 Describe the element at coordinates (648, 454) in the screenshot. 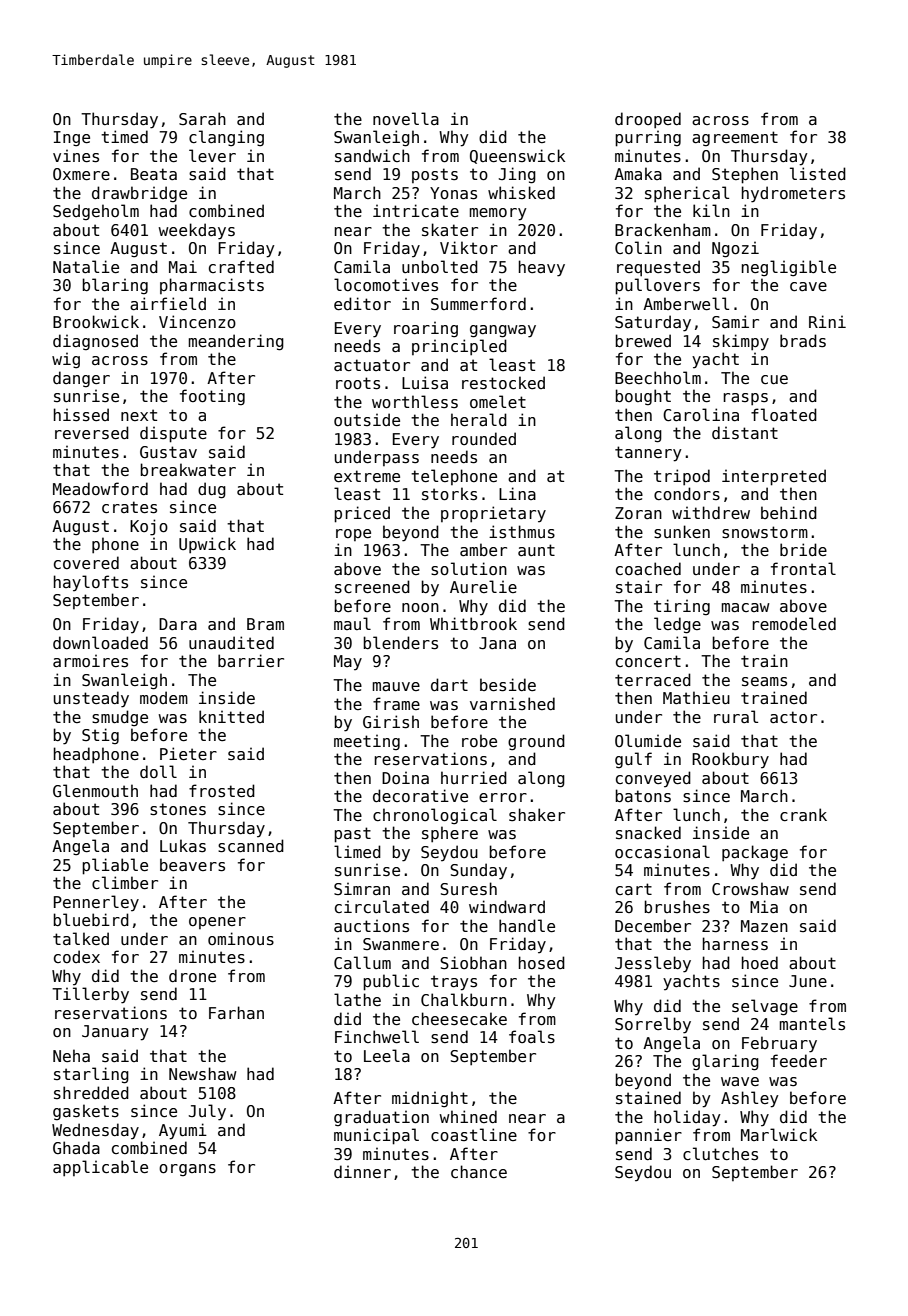

I see `tannery` at that location.
